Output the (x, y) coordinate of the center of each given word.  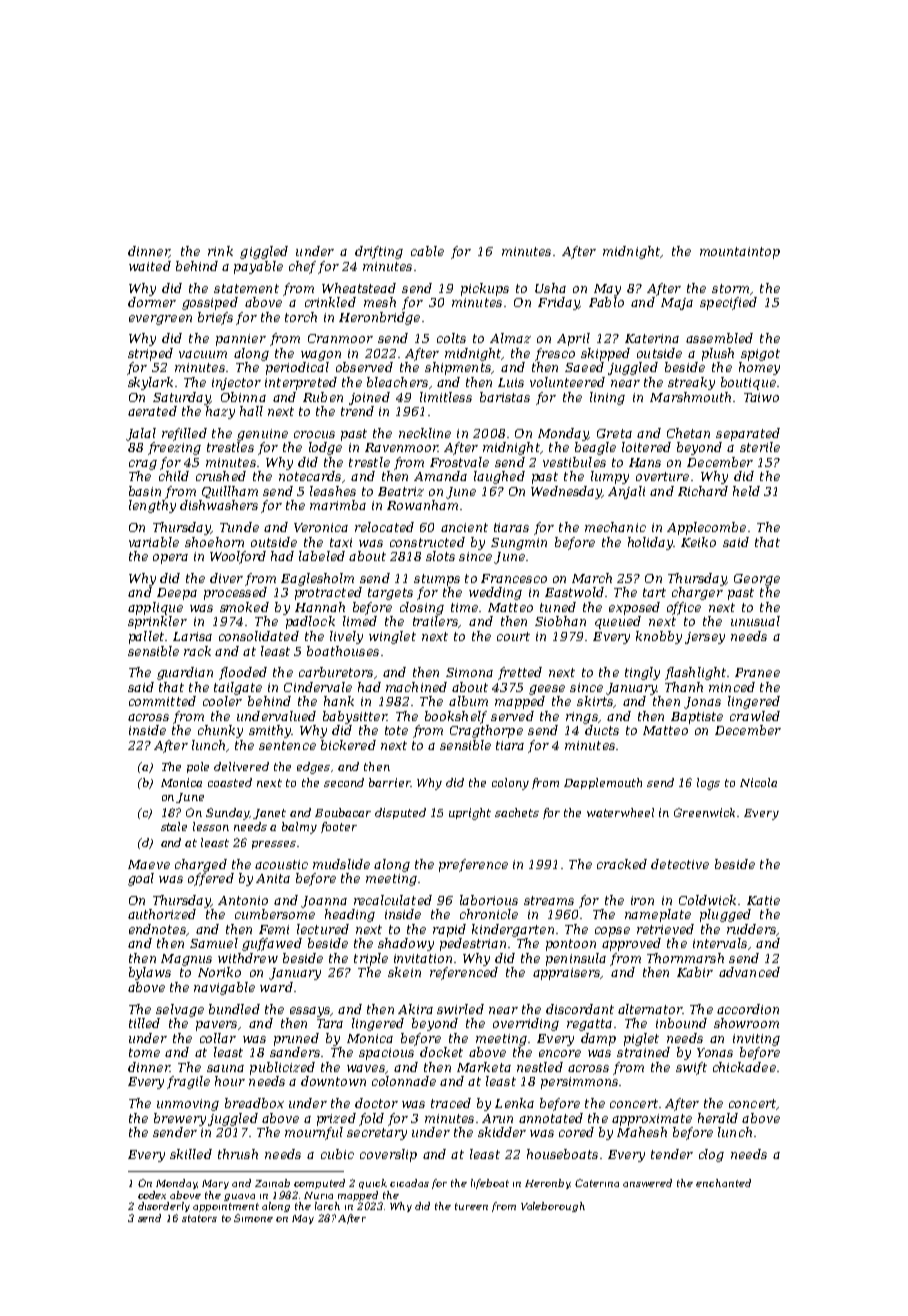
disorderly (164, 1207)
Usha (550, 288)
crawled (755, 716)
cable (427, 251)
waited (150, 266)
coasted (230, 782)
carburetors (336, 672)
